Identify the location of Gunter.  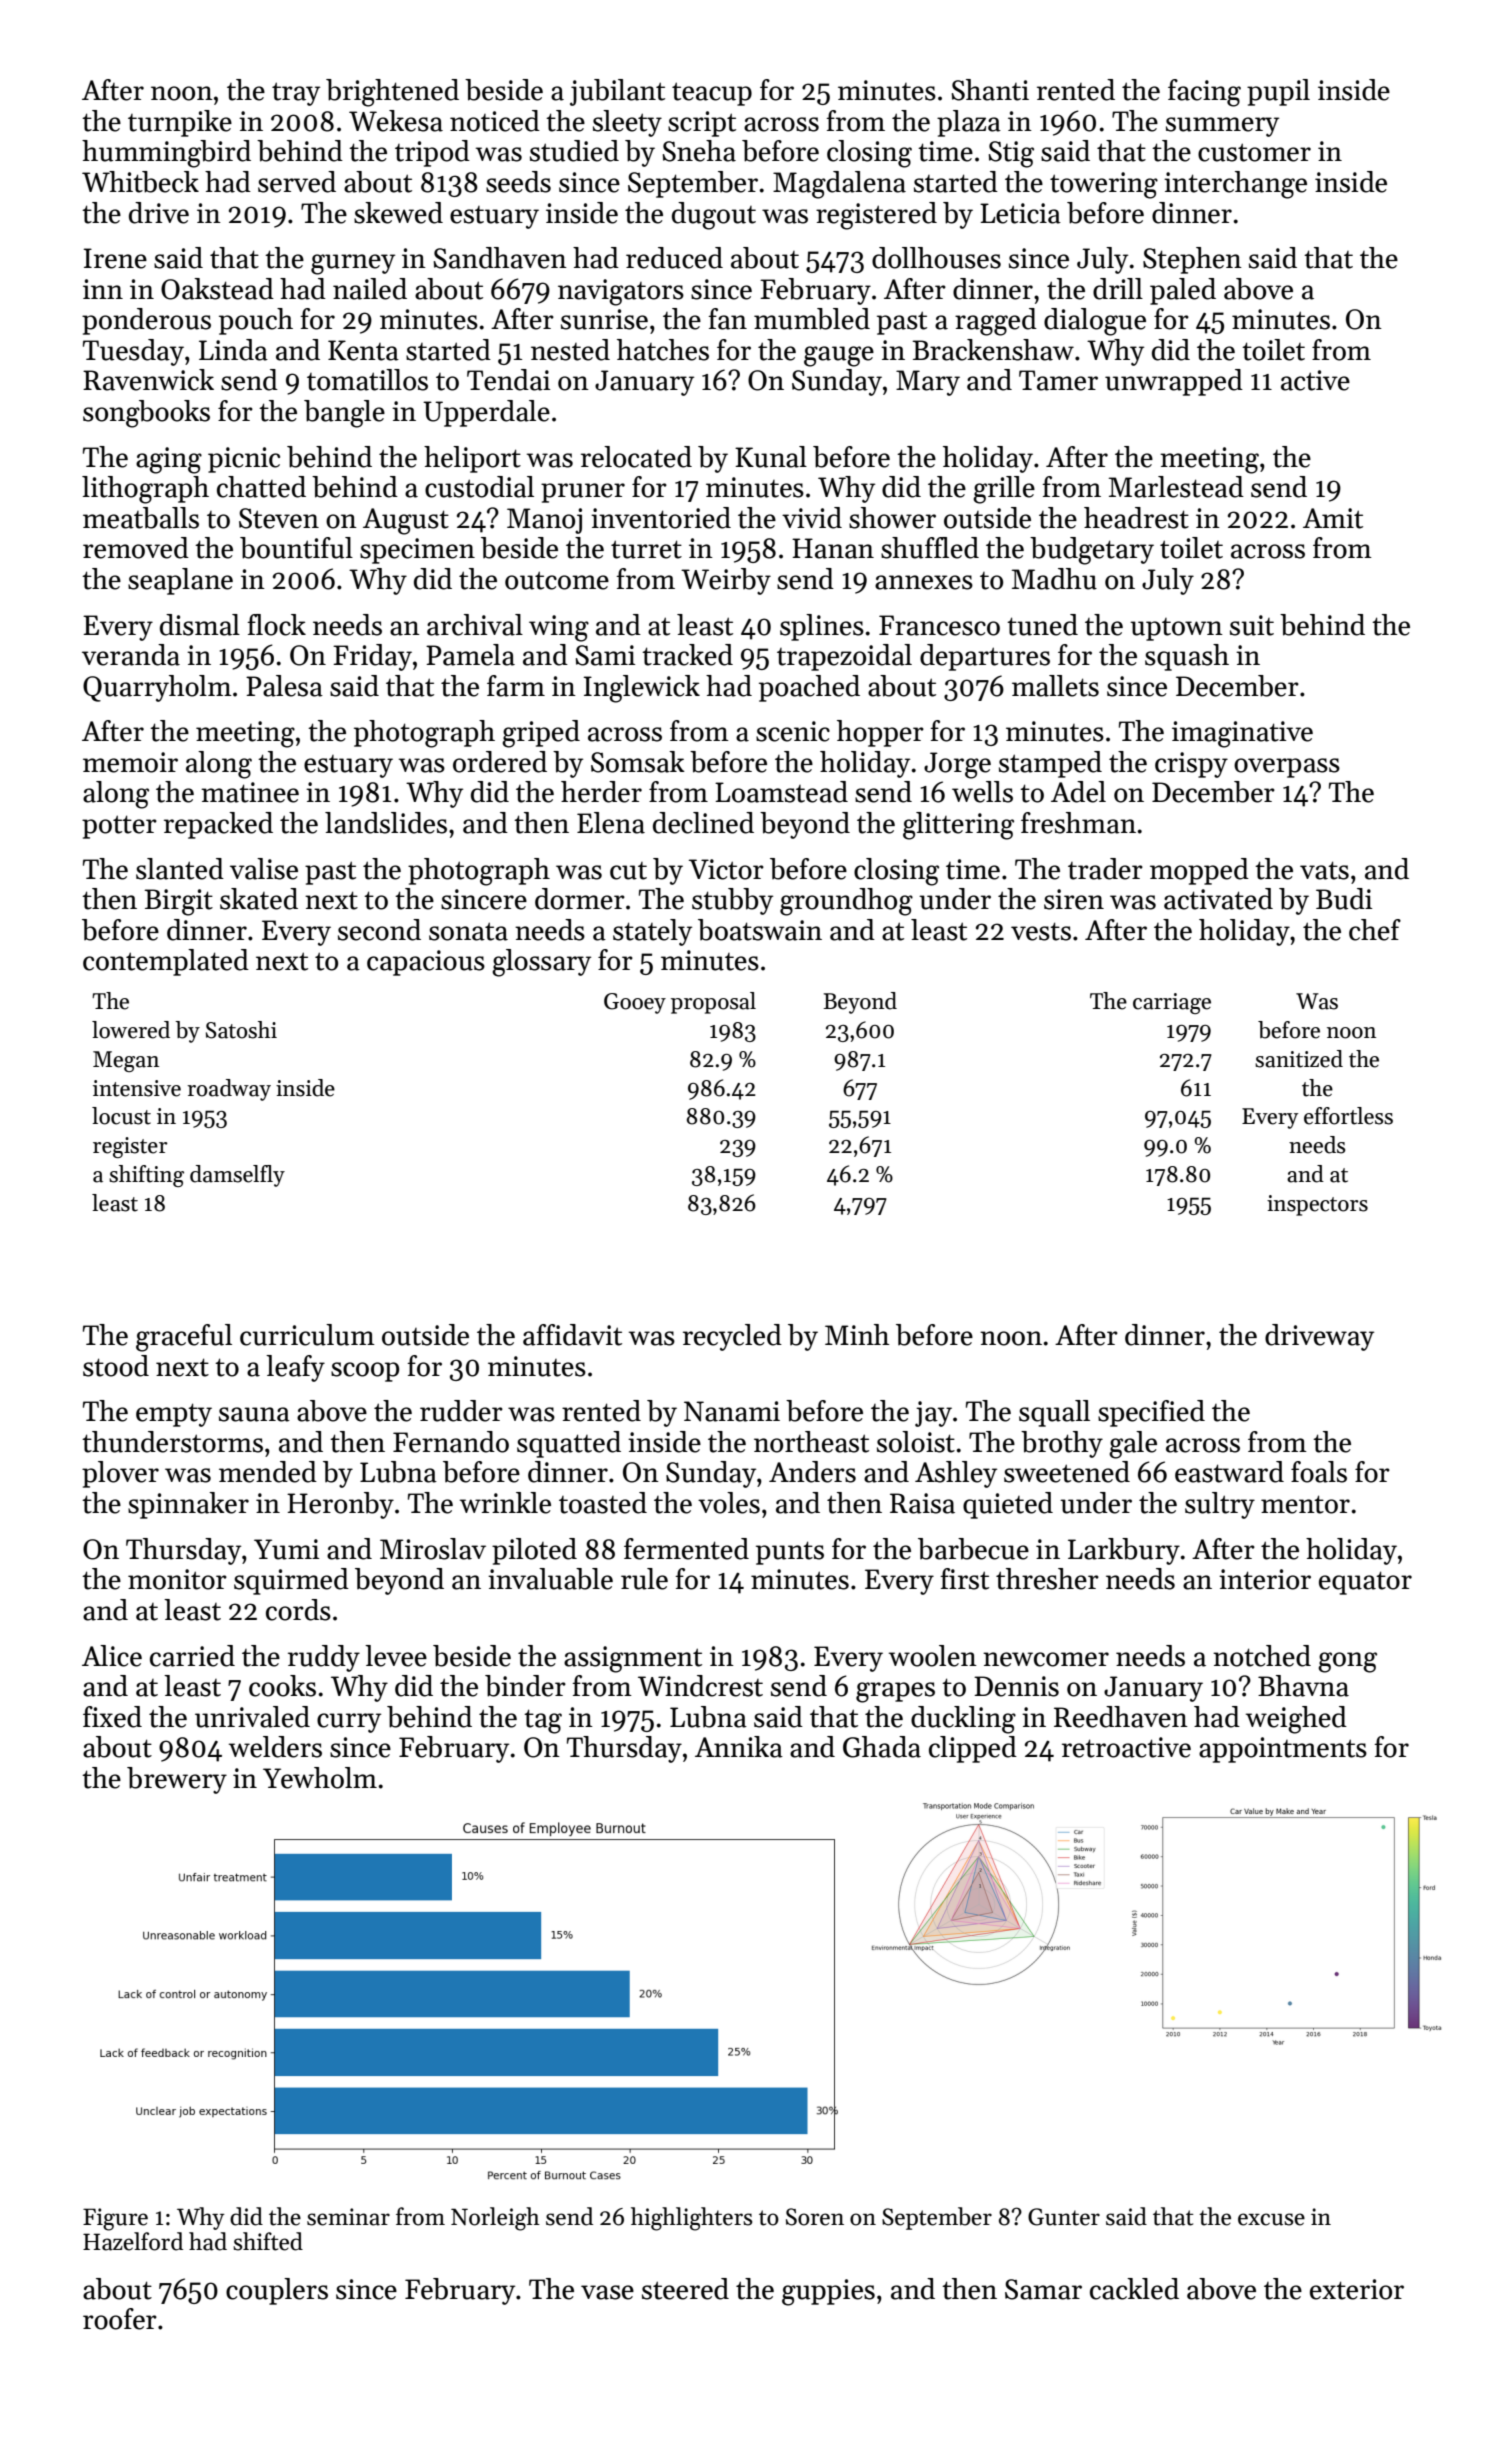
(1064, 2217).
